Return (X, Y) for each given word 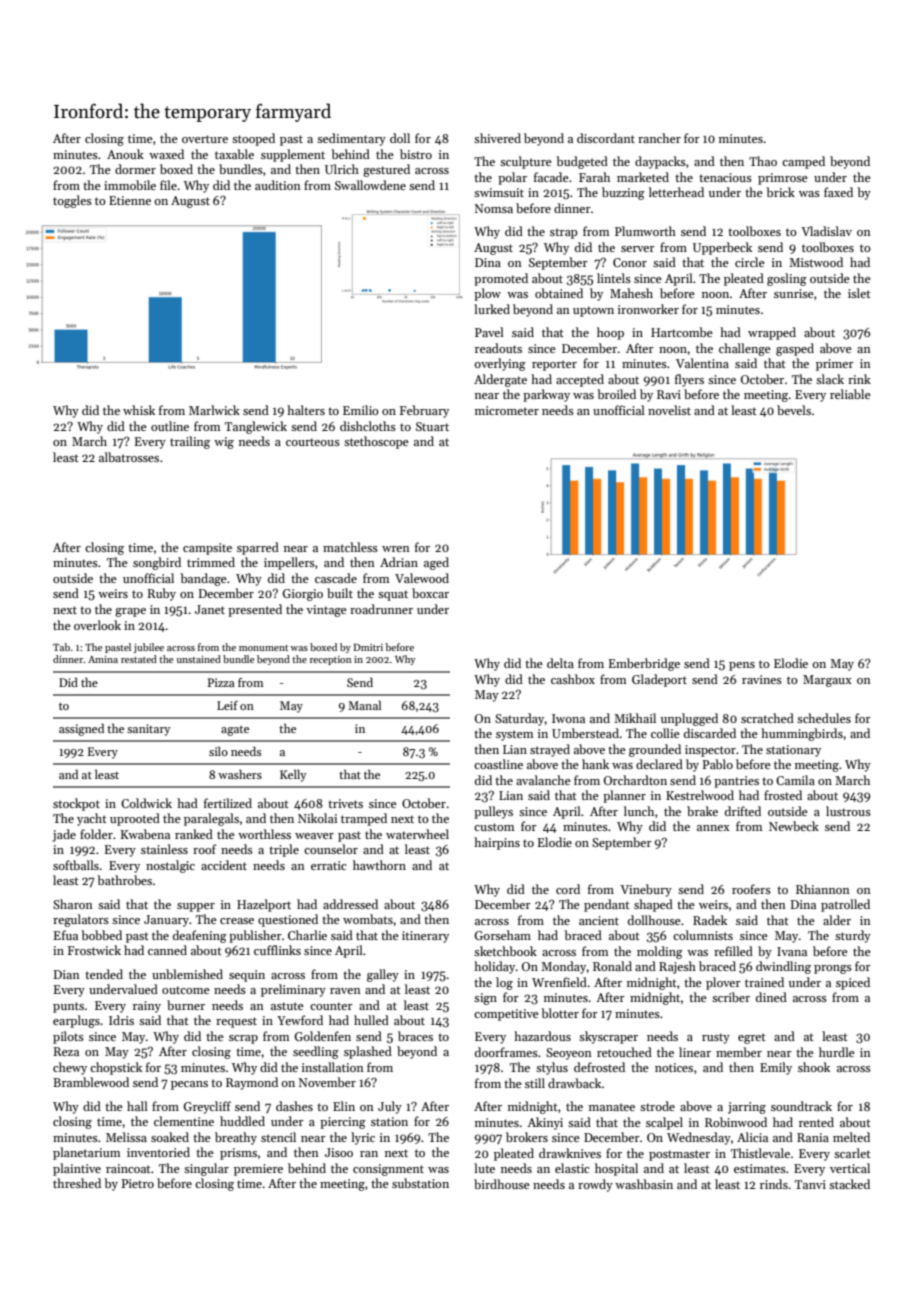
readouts (498, 348)
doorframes (506, 1052)
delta (560, 663)
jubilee (148, 648)
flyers (689, 380)
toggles (72, 201)
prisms (238, 1154)
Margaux (827, 681)
